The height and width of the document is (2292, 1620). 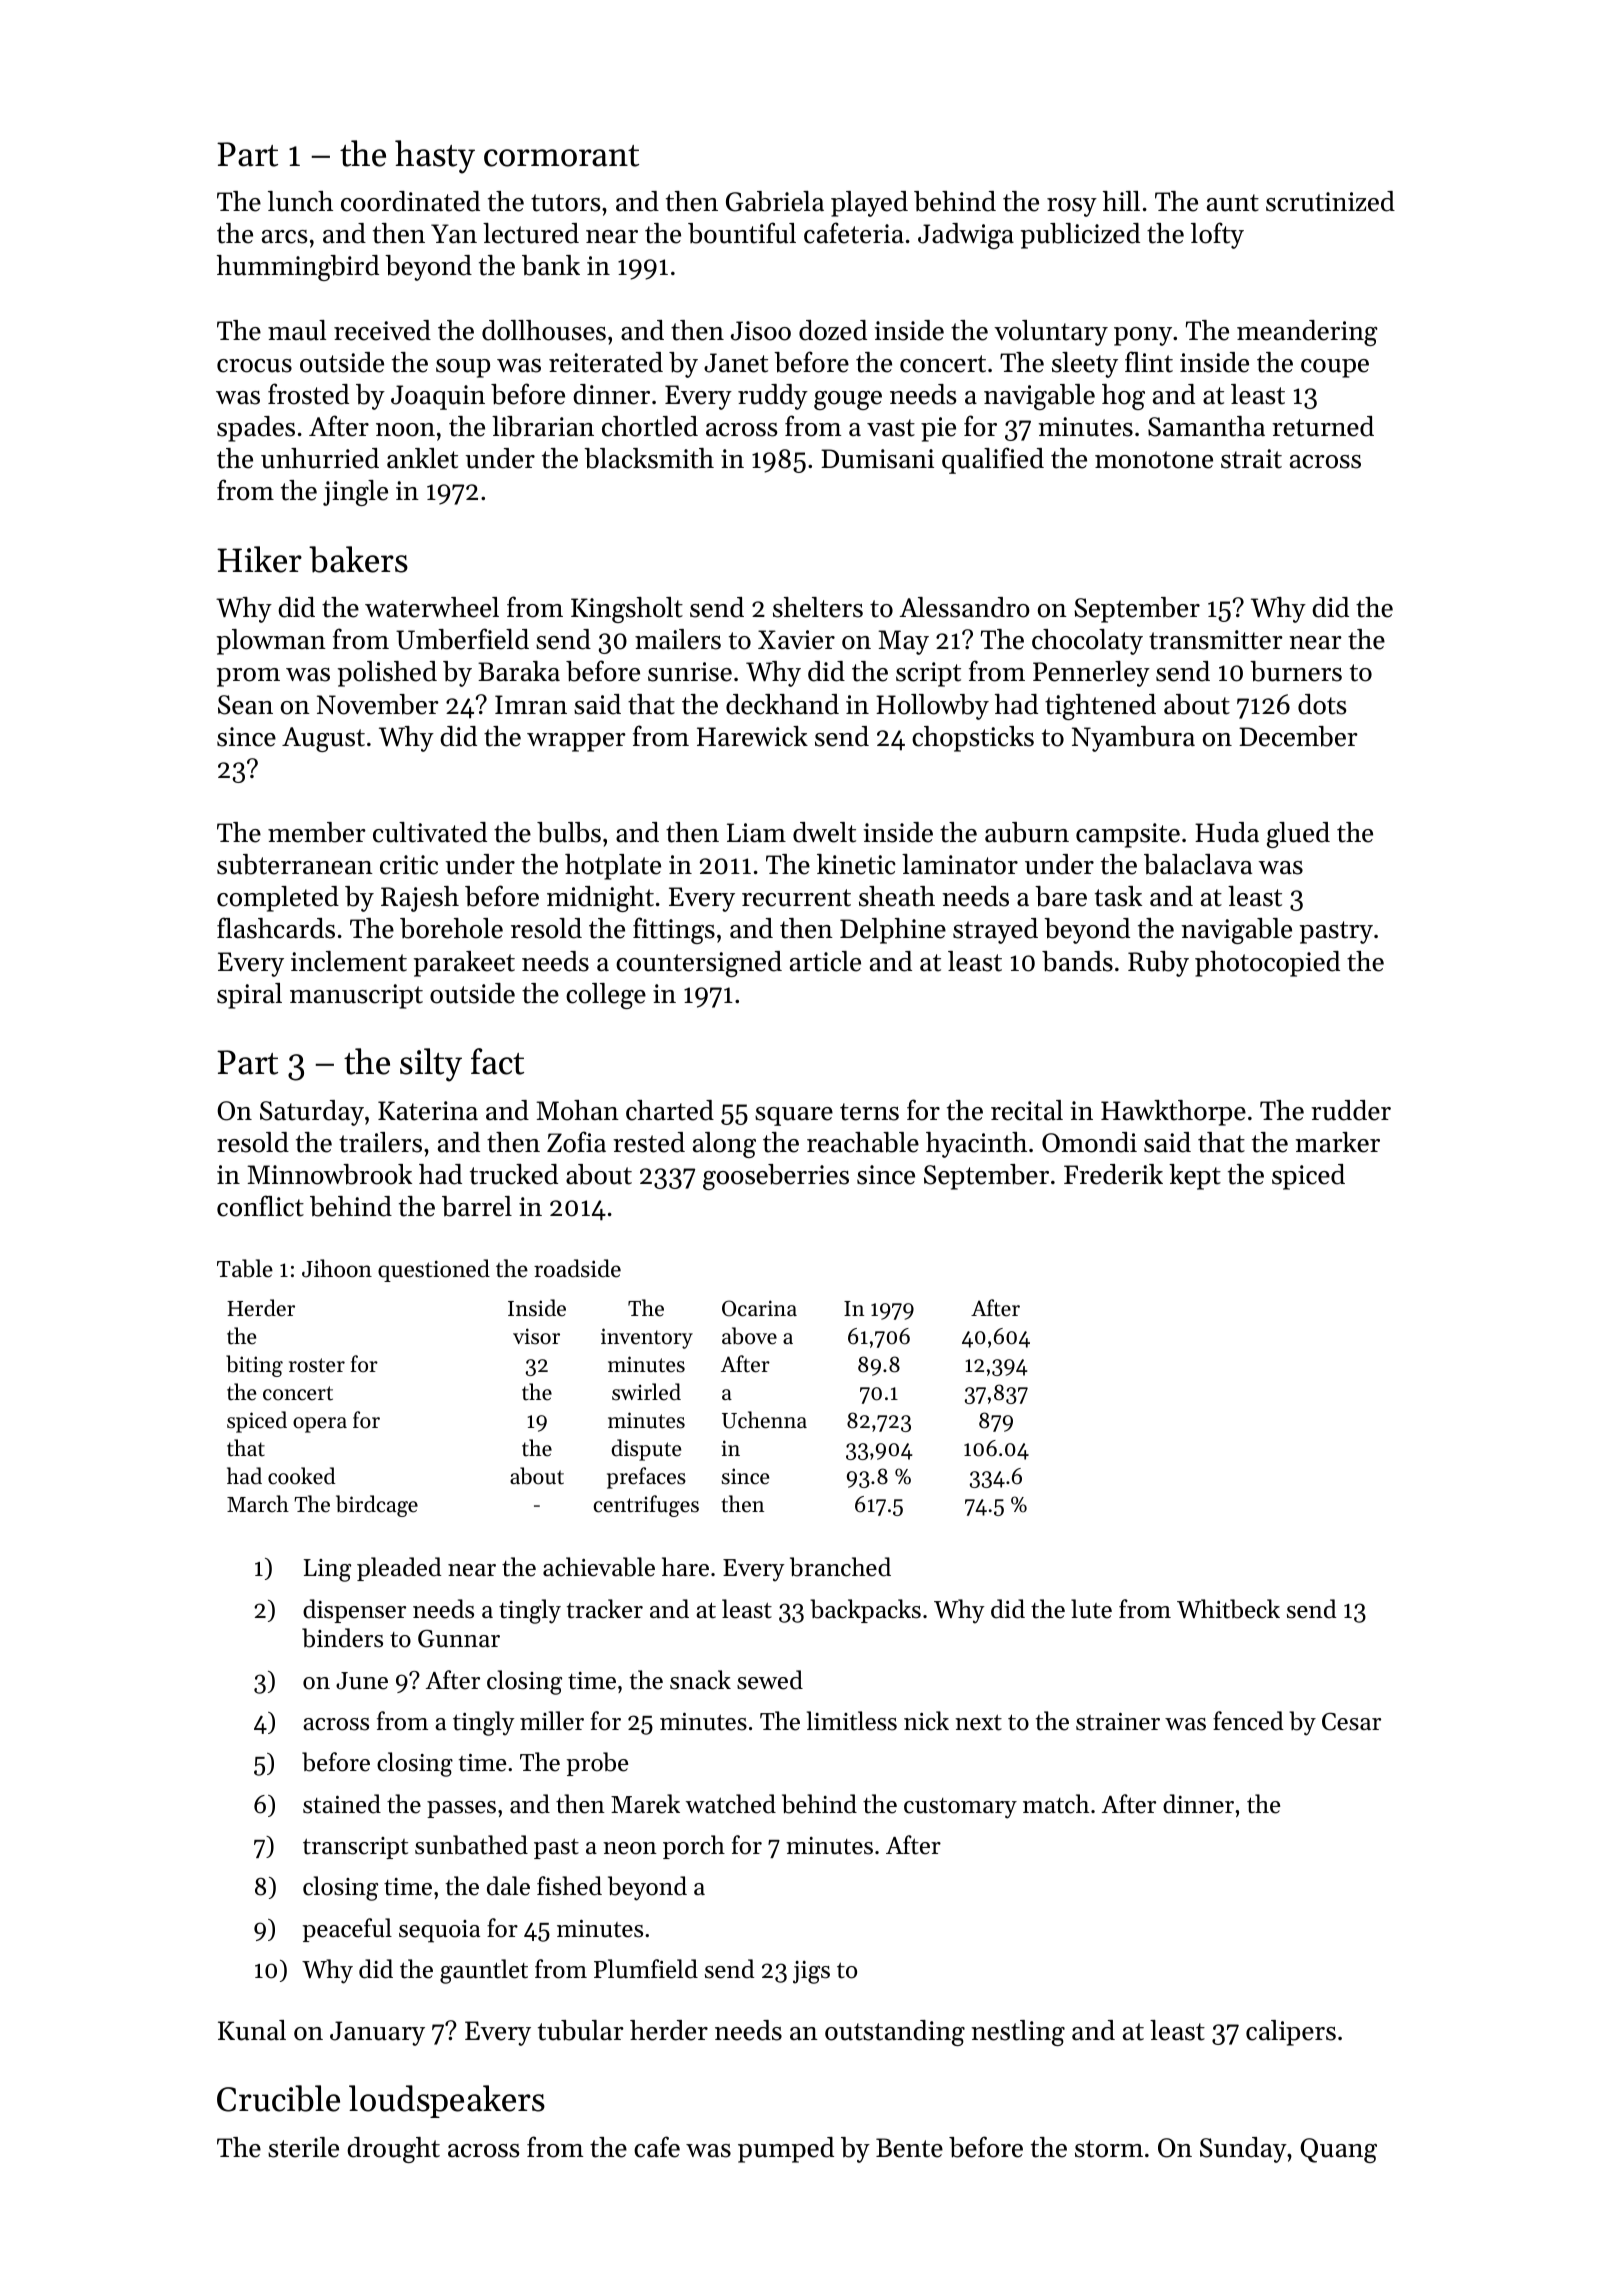 I want to click on college, so click(x=606, y=996).
